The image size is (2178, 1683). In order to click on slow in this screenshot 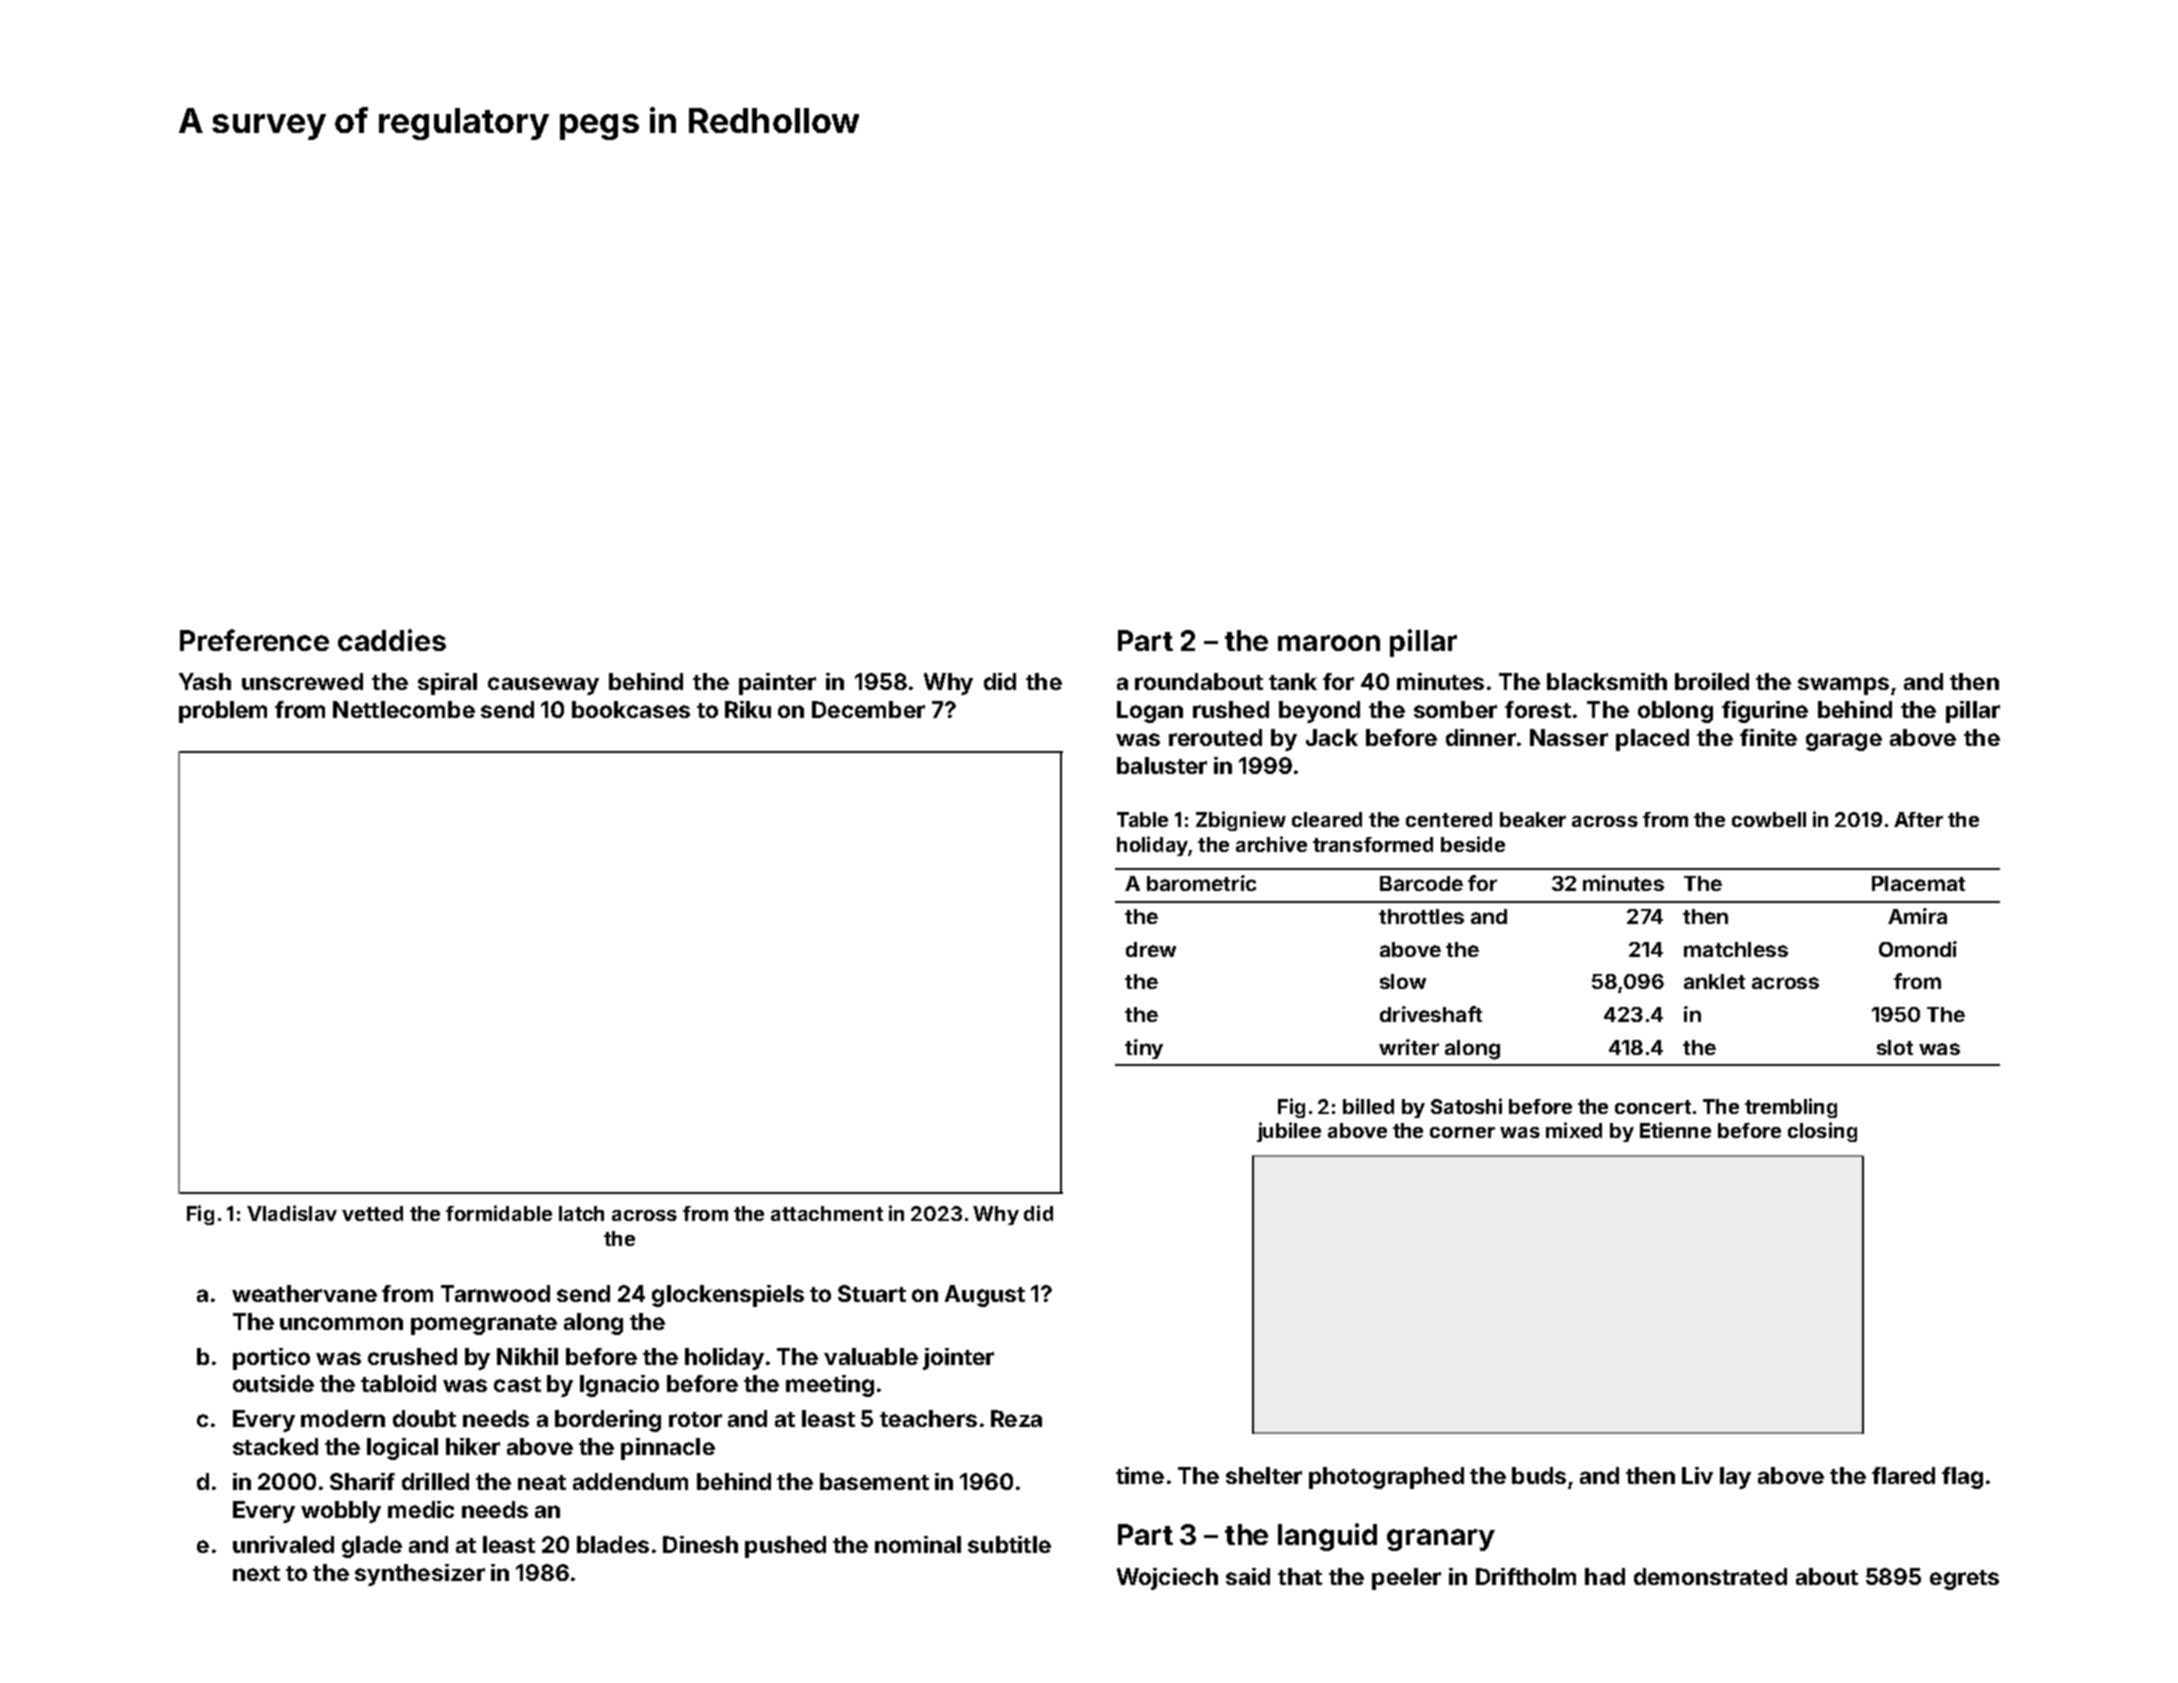, I will do `click(1403, 981)`.
